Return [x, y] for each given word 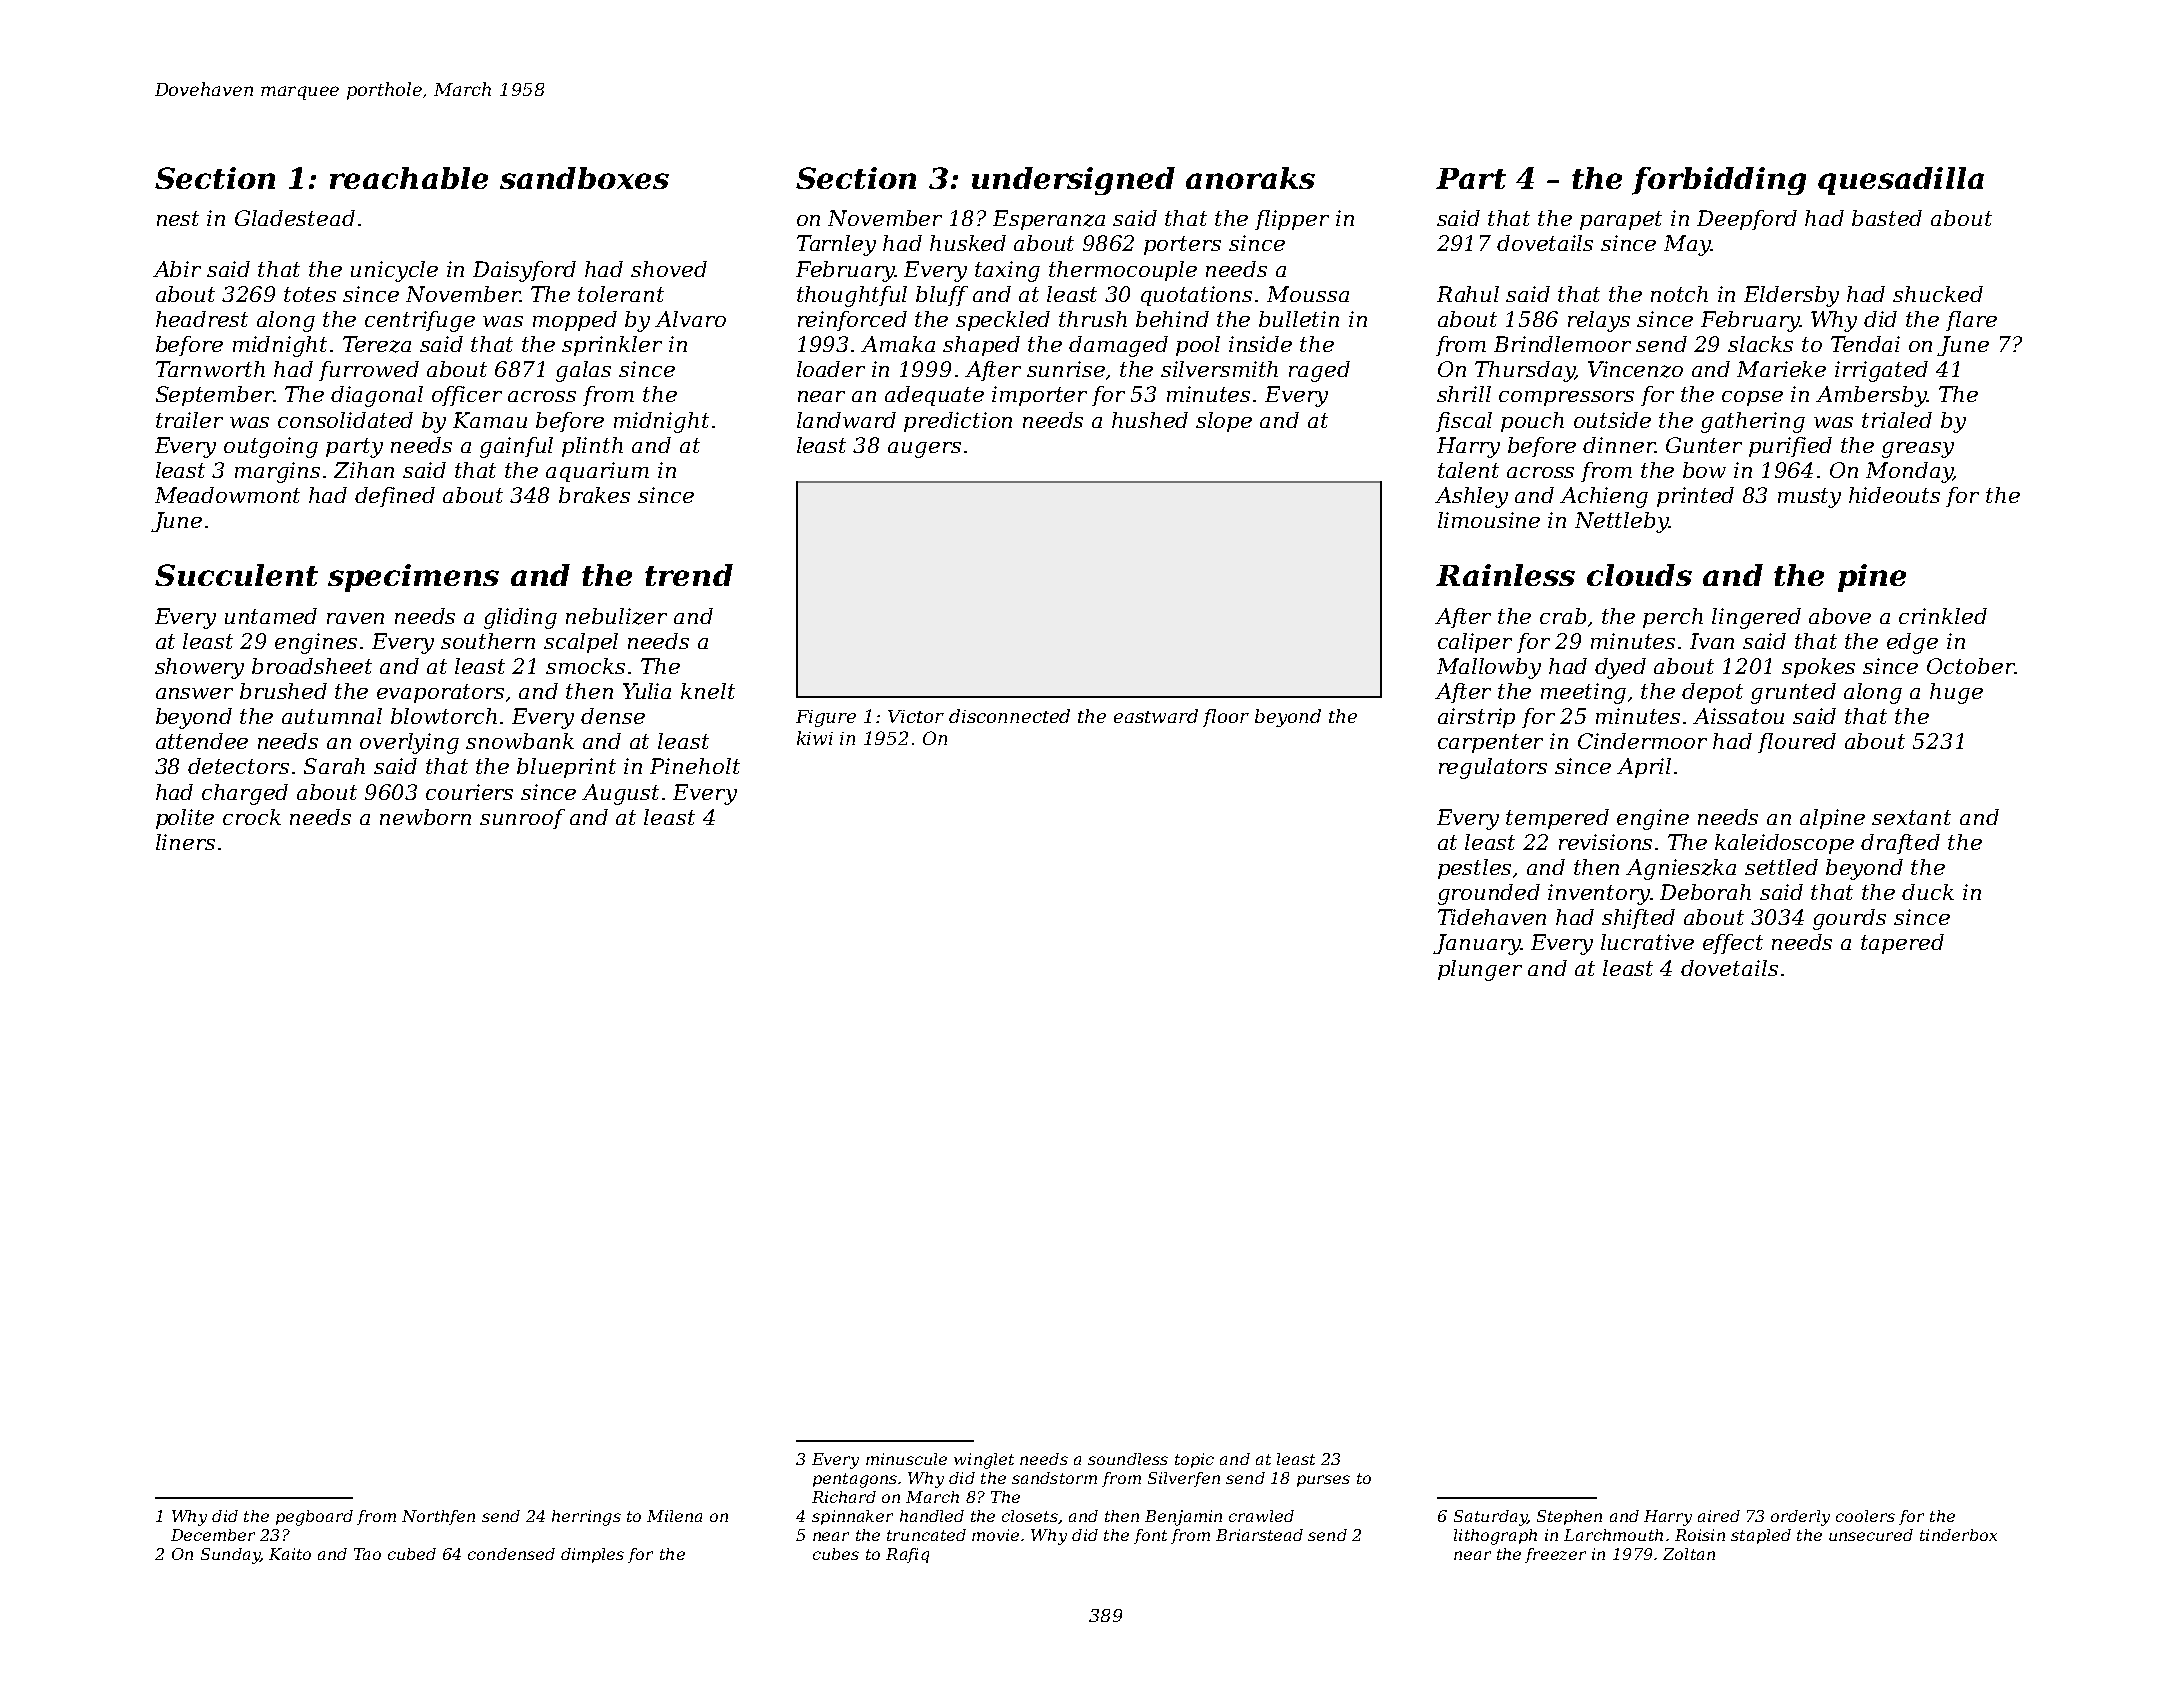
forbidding [1719, 181]
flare [1971, 321]
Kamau [490, 420]
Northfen [438, 1517]
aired [1719, 1516]
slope [1224, 422]
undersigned [1073, 181]
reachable [409, 178]
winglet [984, 1461]
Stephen [1569, 1517]
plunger [1480, 970]
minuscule [906, 1459]
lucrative [1647, 942]
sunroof [522, 819]
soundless [1128, 1459]
